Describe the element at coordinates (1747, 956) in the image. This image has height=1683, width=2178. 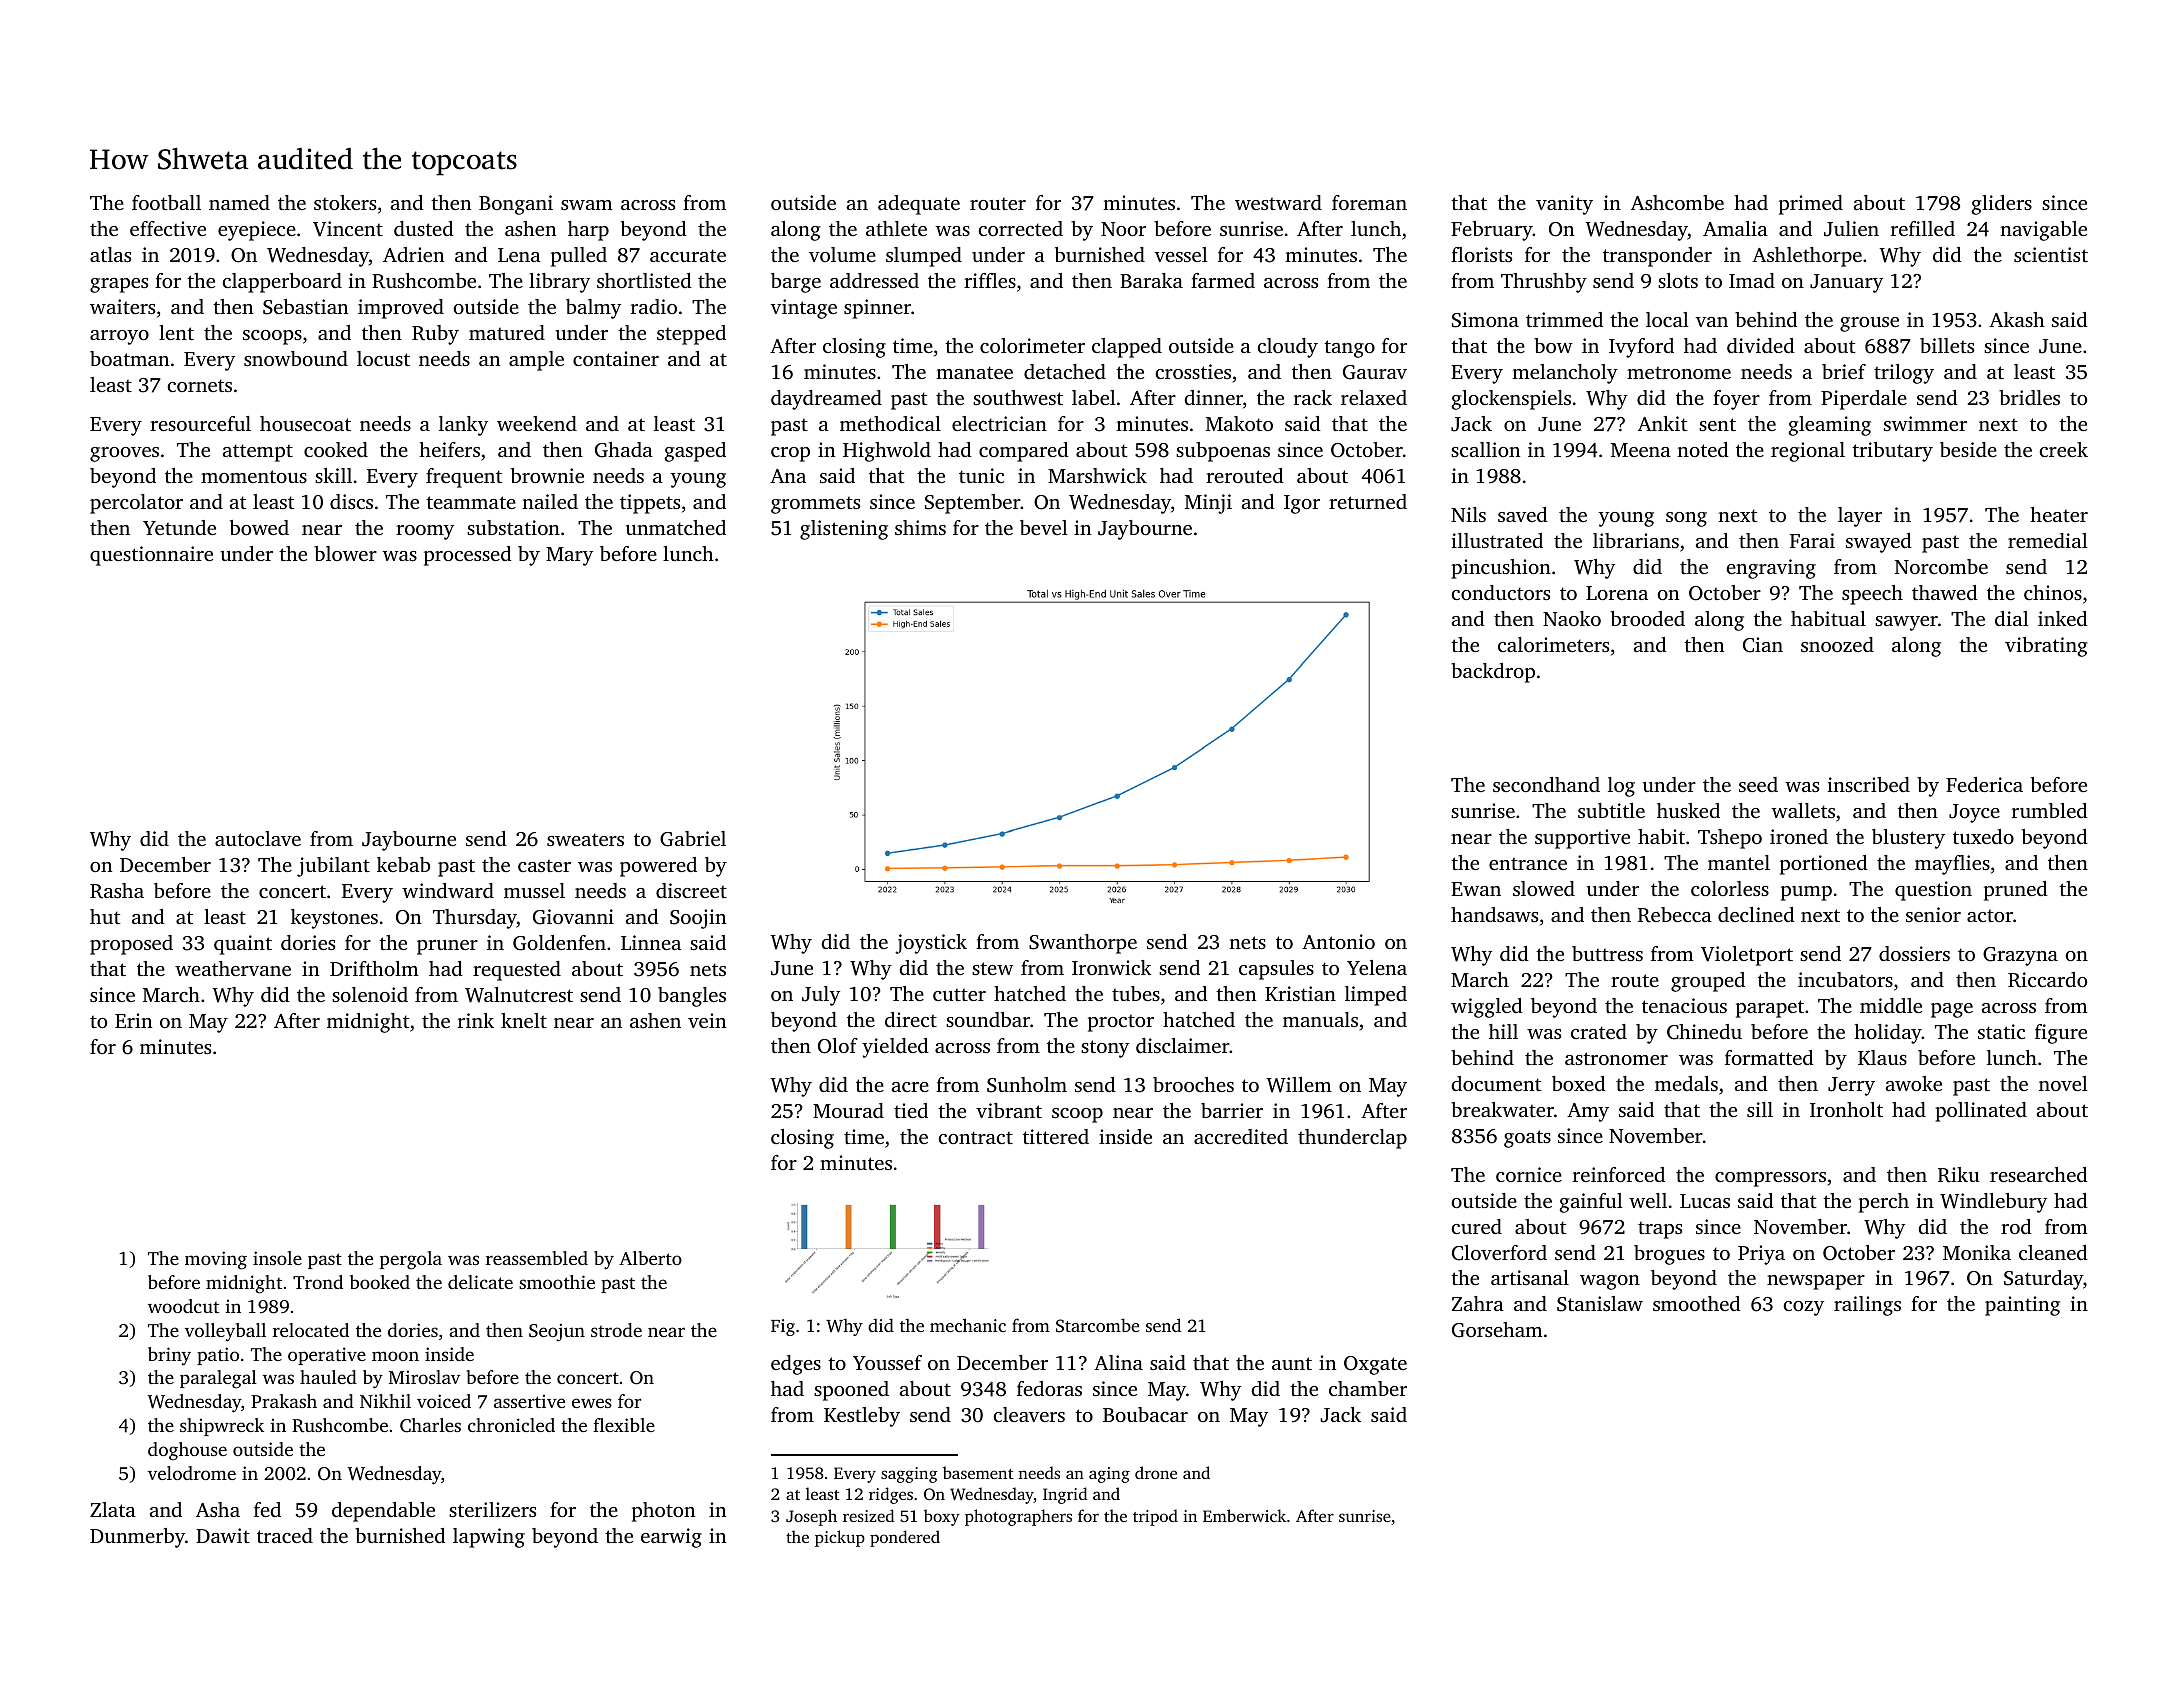
I see `Violetport` at that location.
